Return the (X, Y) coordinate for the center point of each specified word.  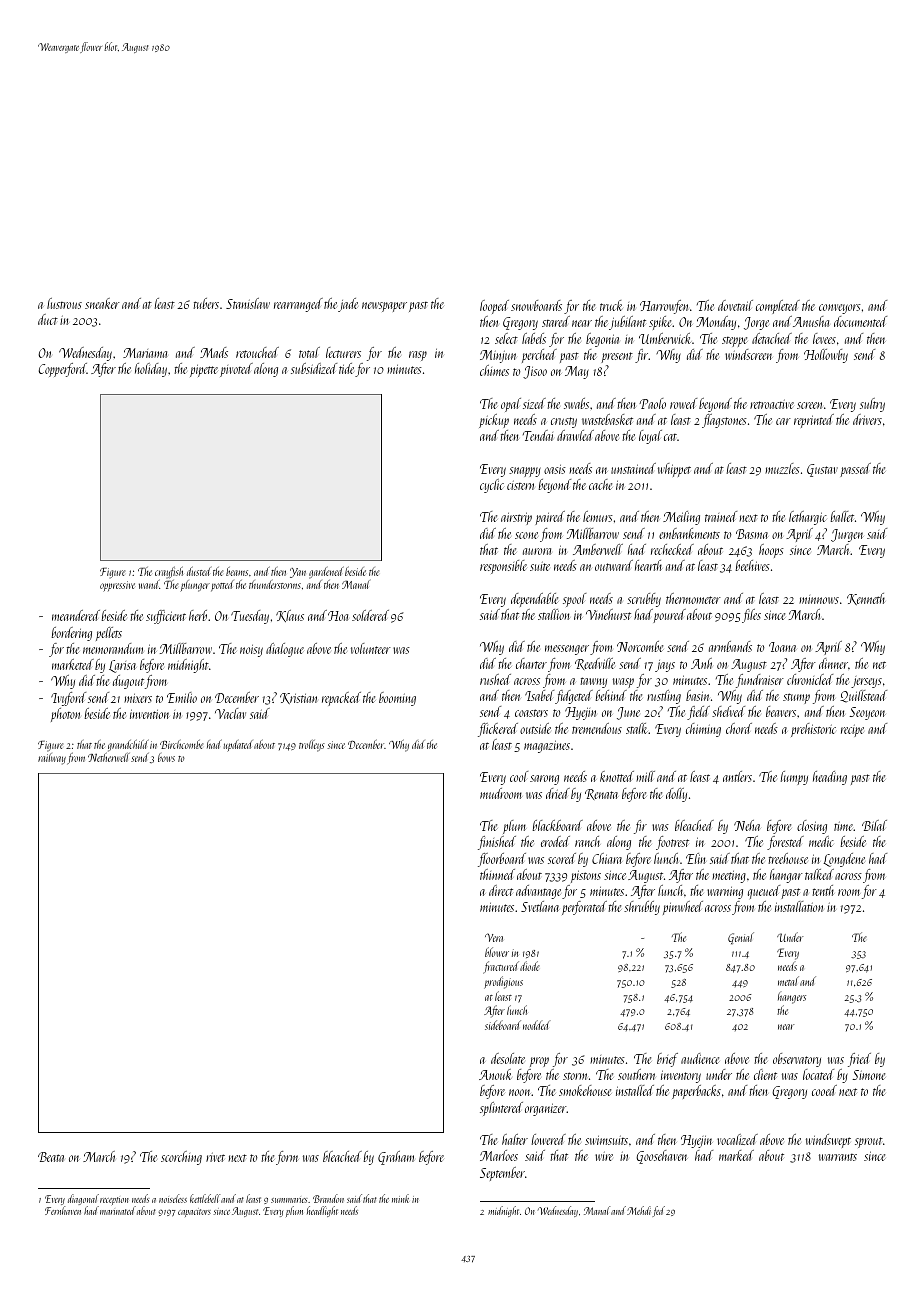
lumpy (794, 778)
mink (400, 1198)
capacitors (194, 1212)
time (844, 826)
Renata (601, 794)
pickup (494, 421)
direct (501, 890)
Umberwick (665, 338)
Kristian (298, 698)
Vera (494, 937)
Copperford (63, 370)
